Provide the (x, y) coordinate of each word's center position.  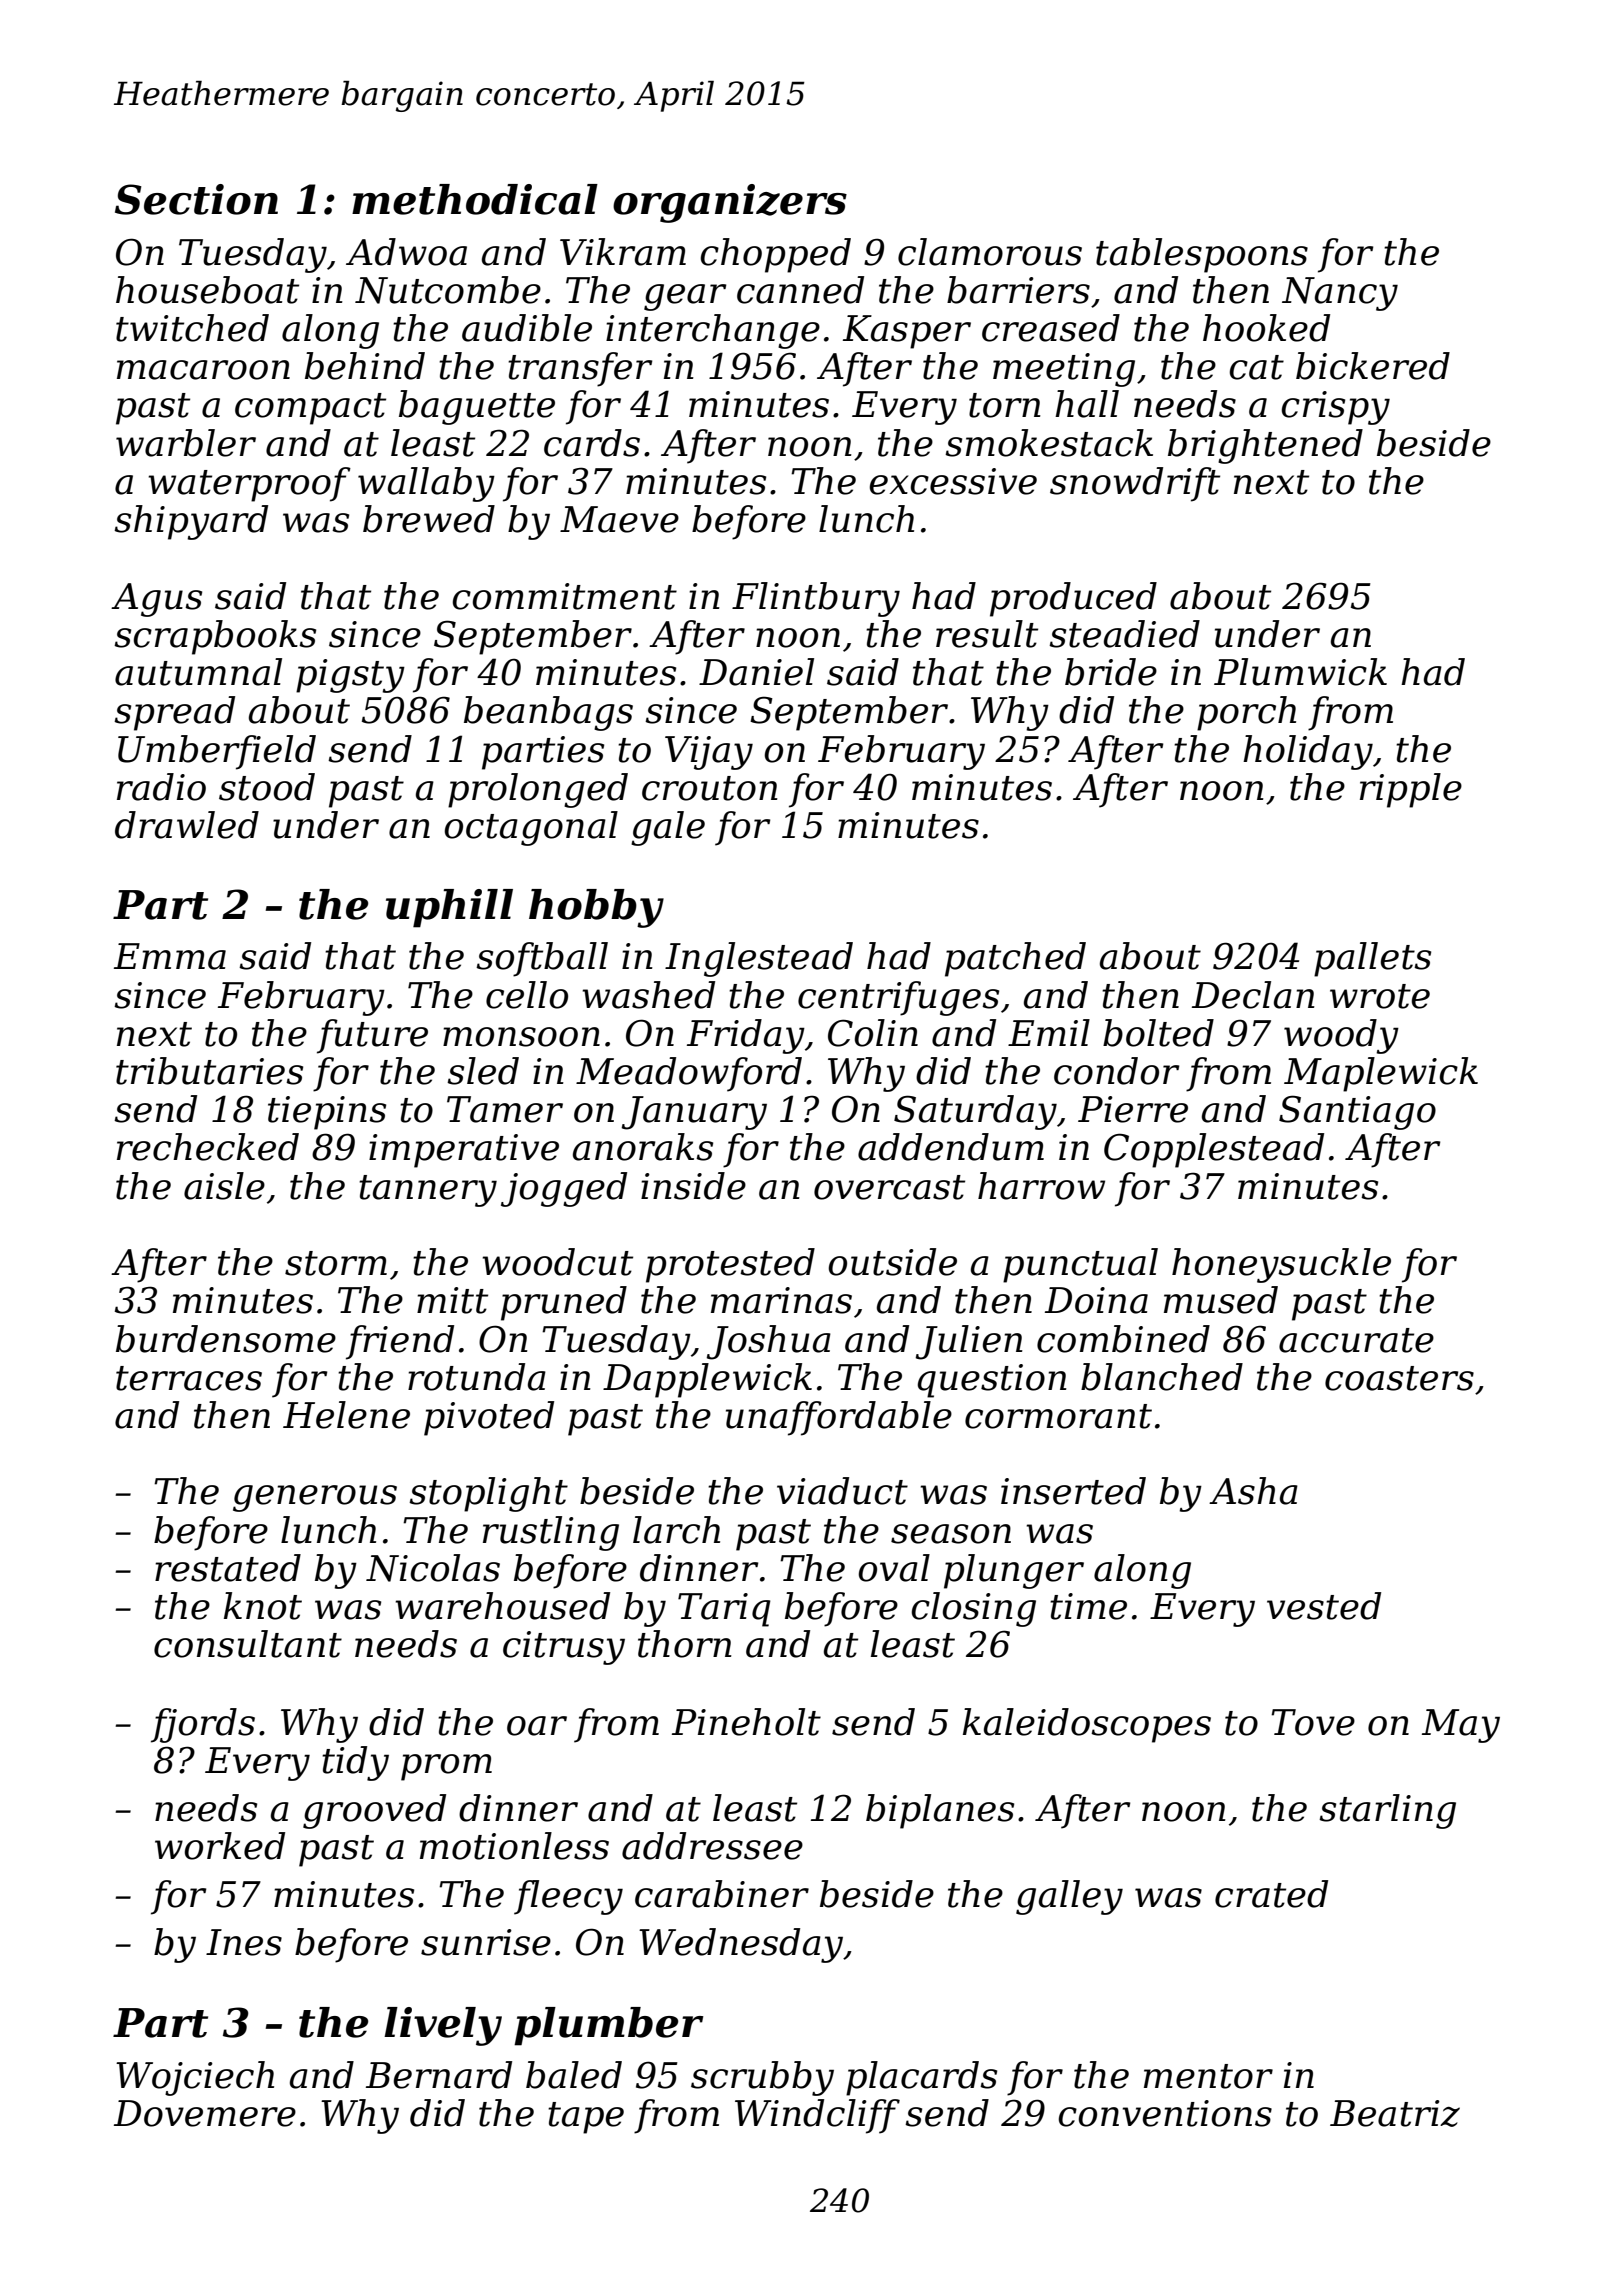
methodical (475, 199)
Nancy (1340, 294)
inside (693, 1186)
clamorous (990, 252)
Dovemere (205, 2113)
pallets (1372, 959)
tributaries (209, 1071)
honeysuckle (1281, 1265)
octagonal (531, 828)
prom (446, 1767)
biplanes (940, 1811)
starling (1387, 1811)
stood (267, 787)
